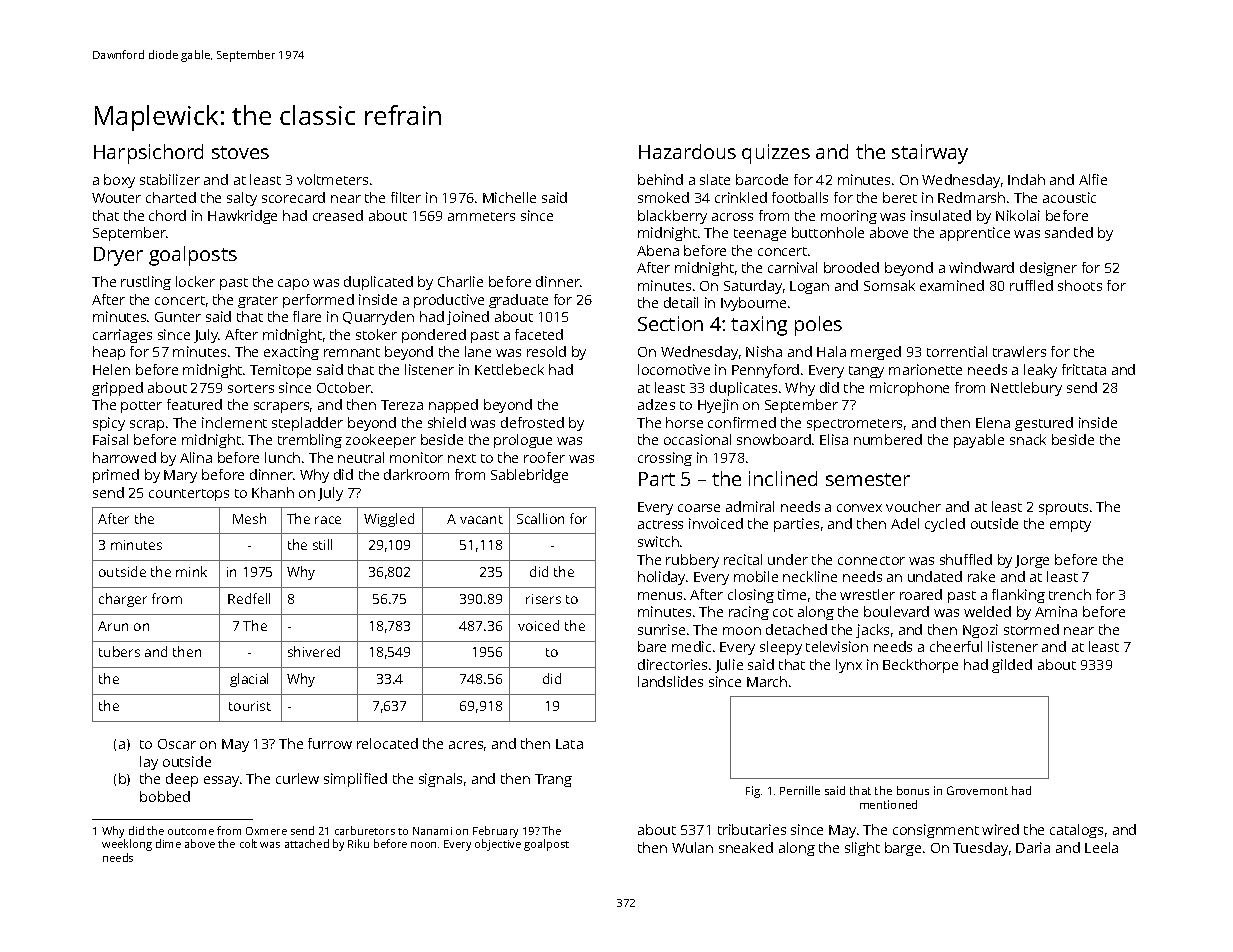 This screenshot has height=952, width=1233. What do you see at coordinates (127, 845) in the screenshot?
I see `weeklong` at bounding box center [127, 845].
